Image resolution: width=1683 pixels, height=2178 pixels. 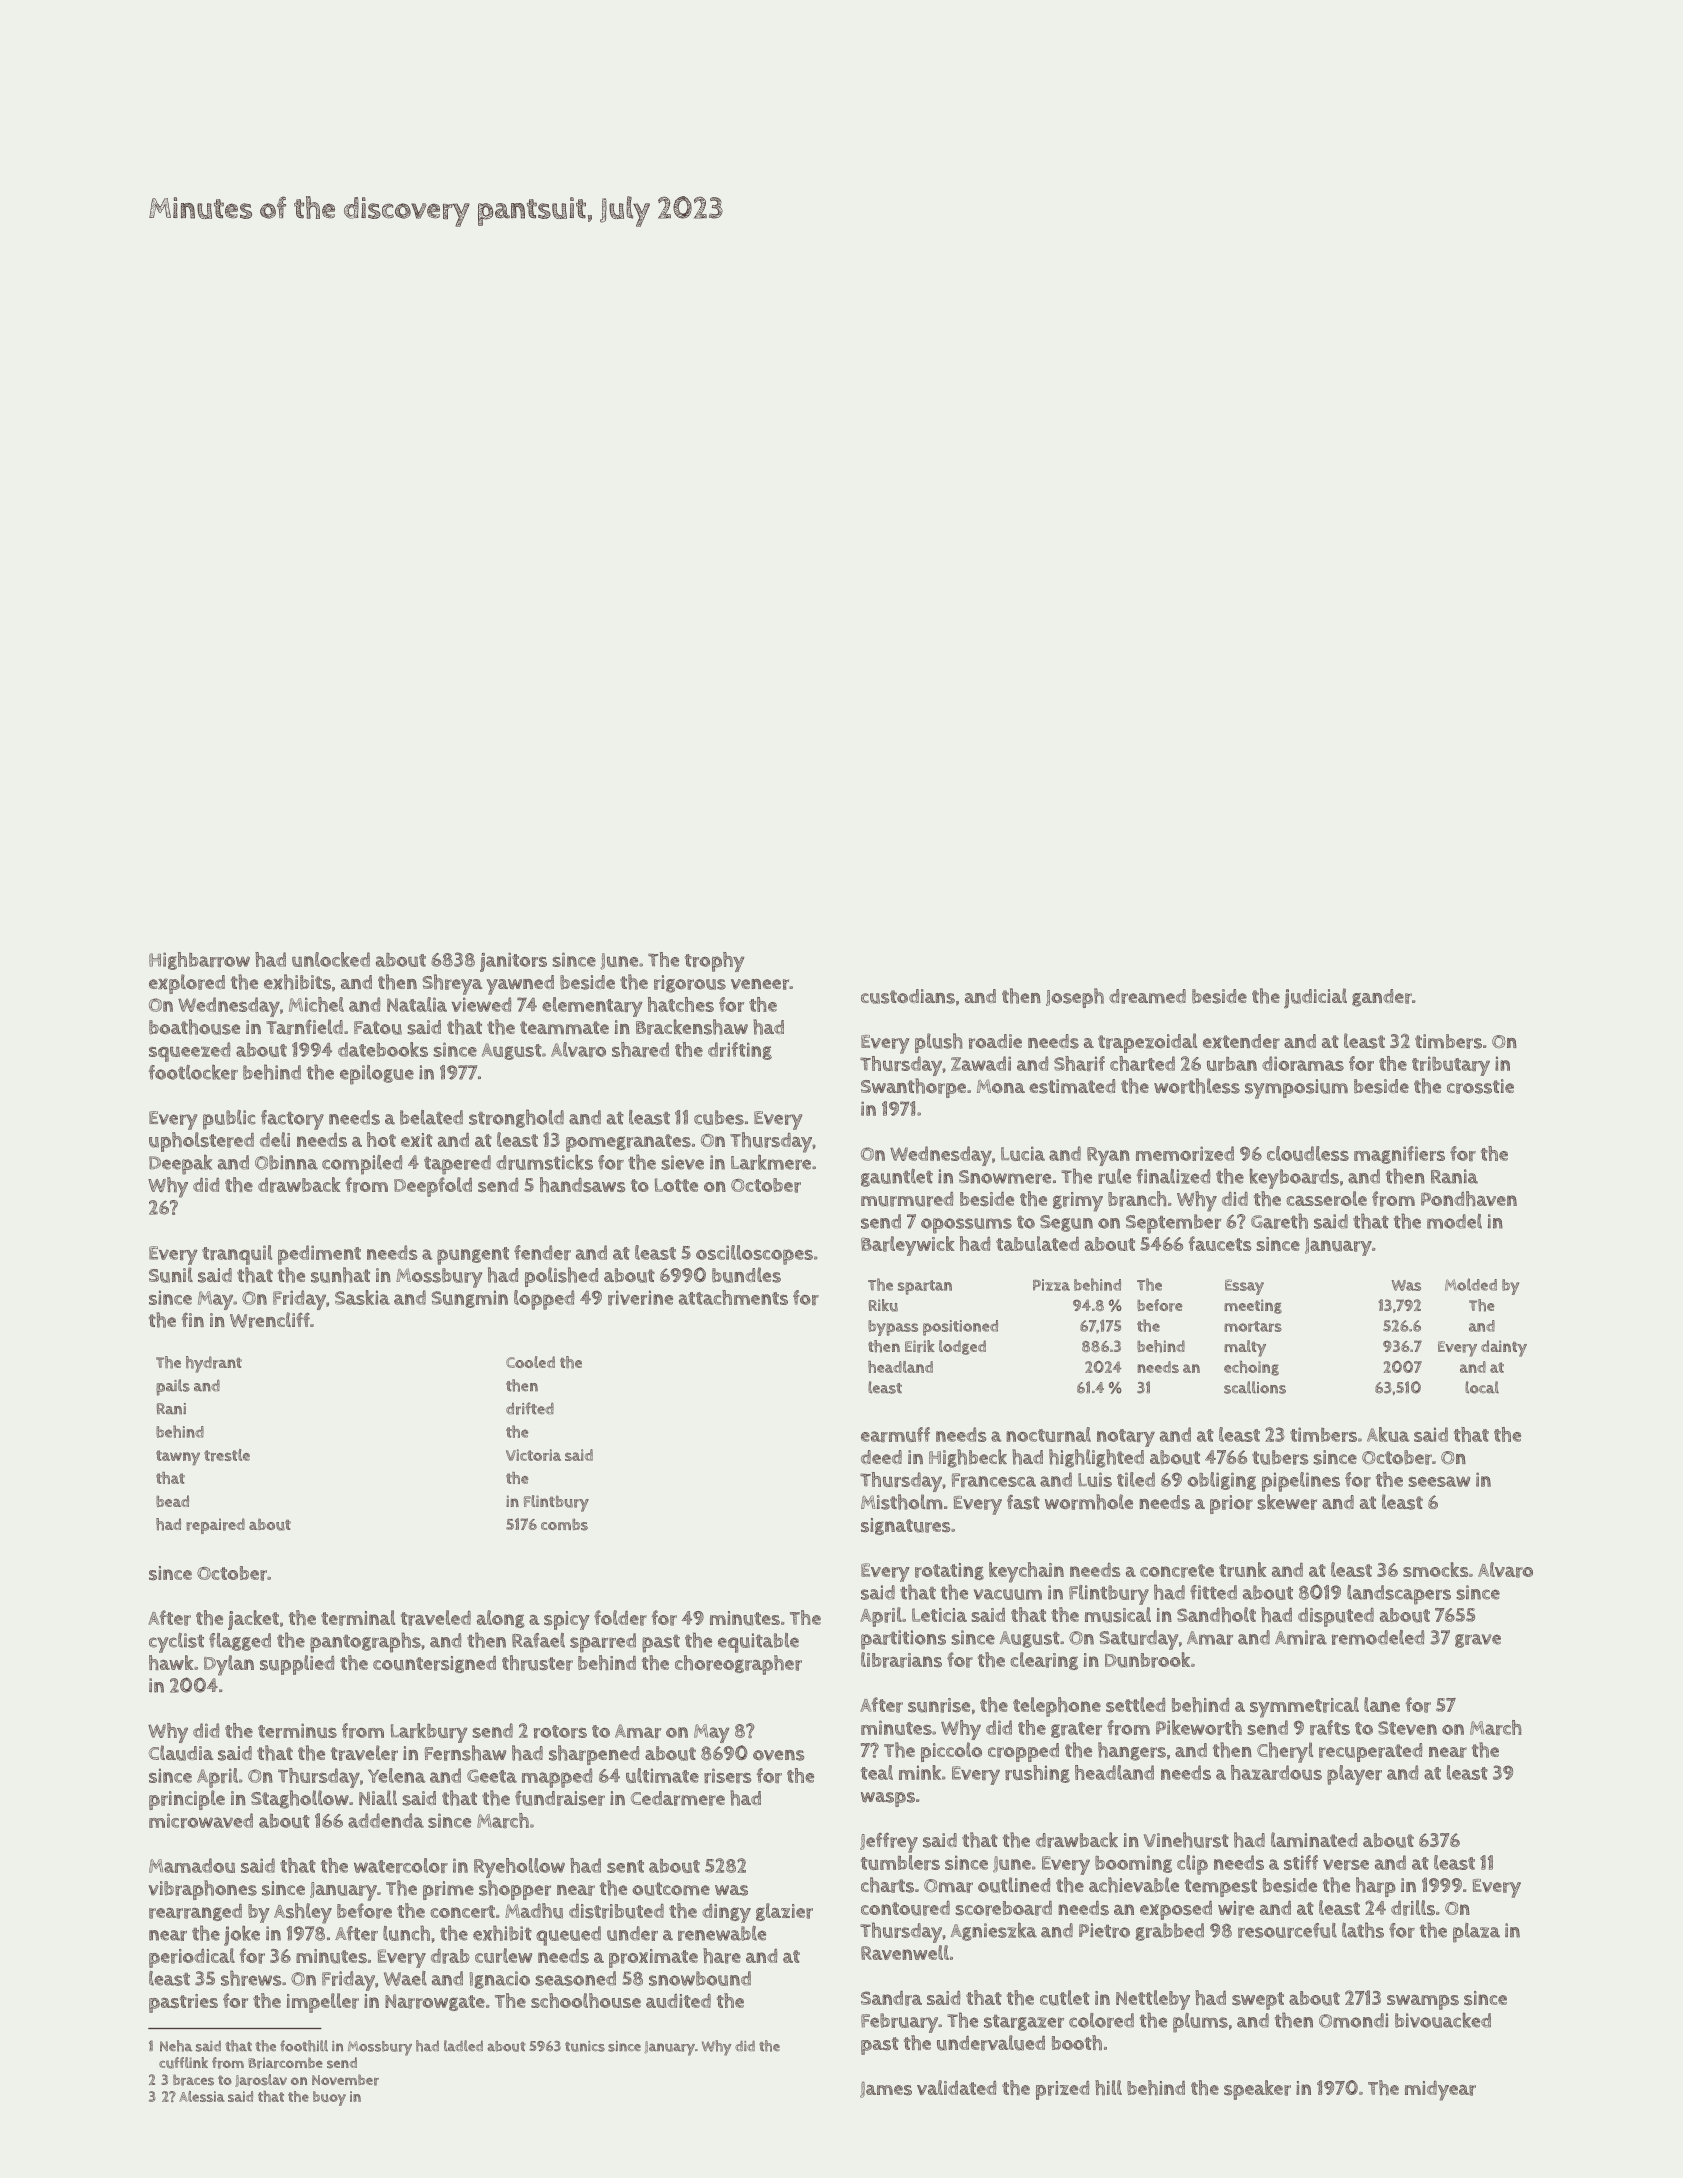 What do you see at coordinates (530, 1408) in the screenshot?
I see `drifted` at bounding box center [530, 1408].
